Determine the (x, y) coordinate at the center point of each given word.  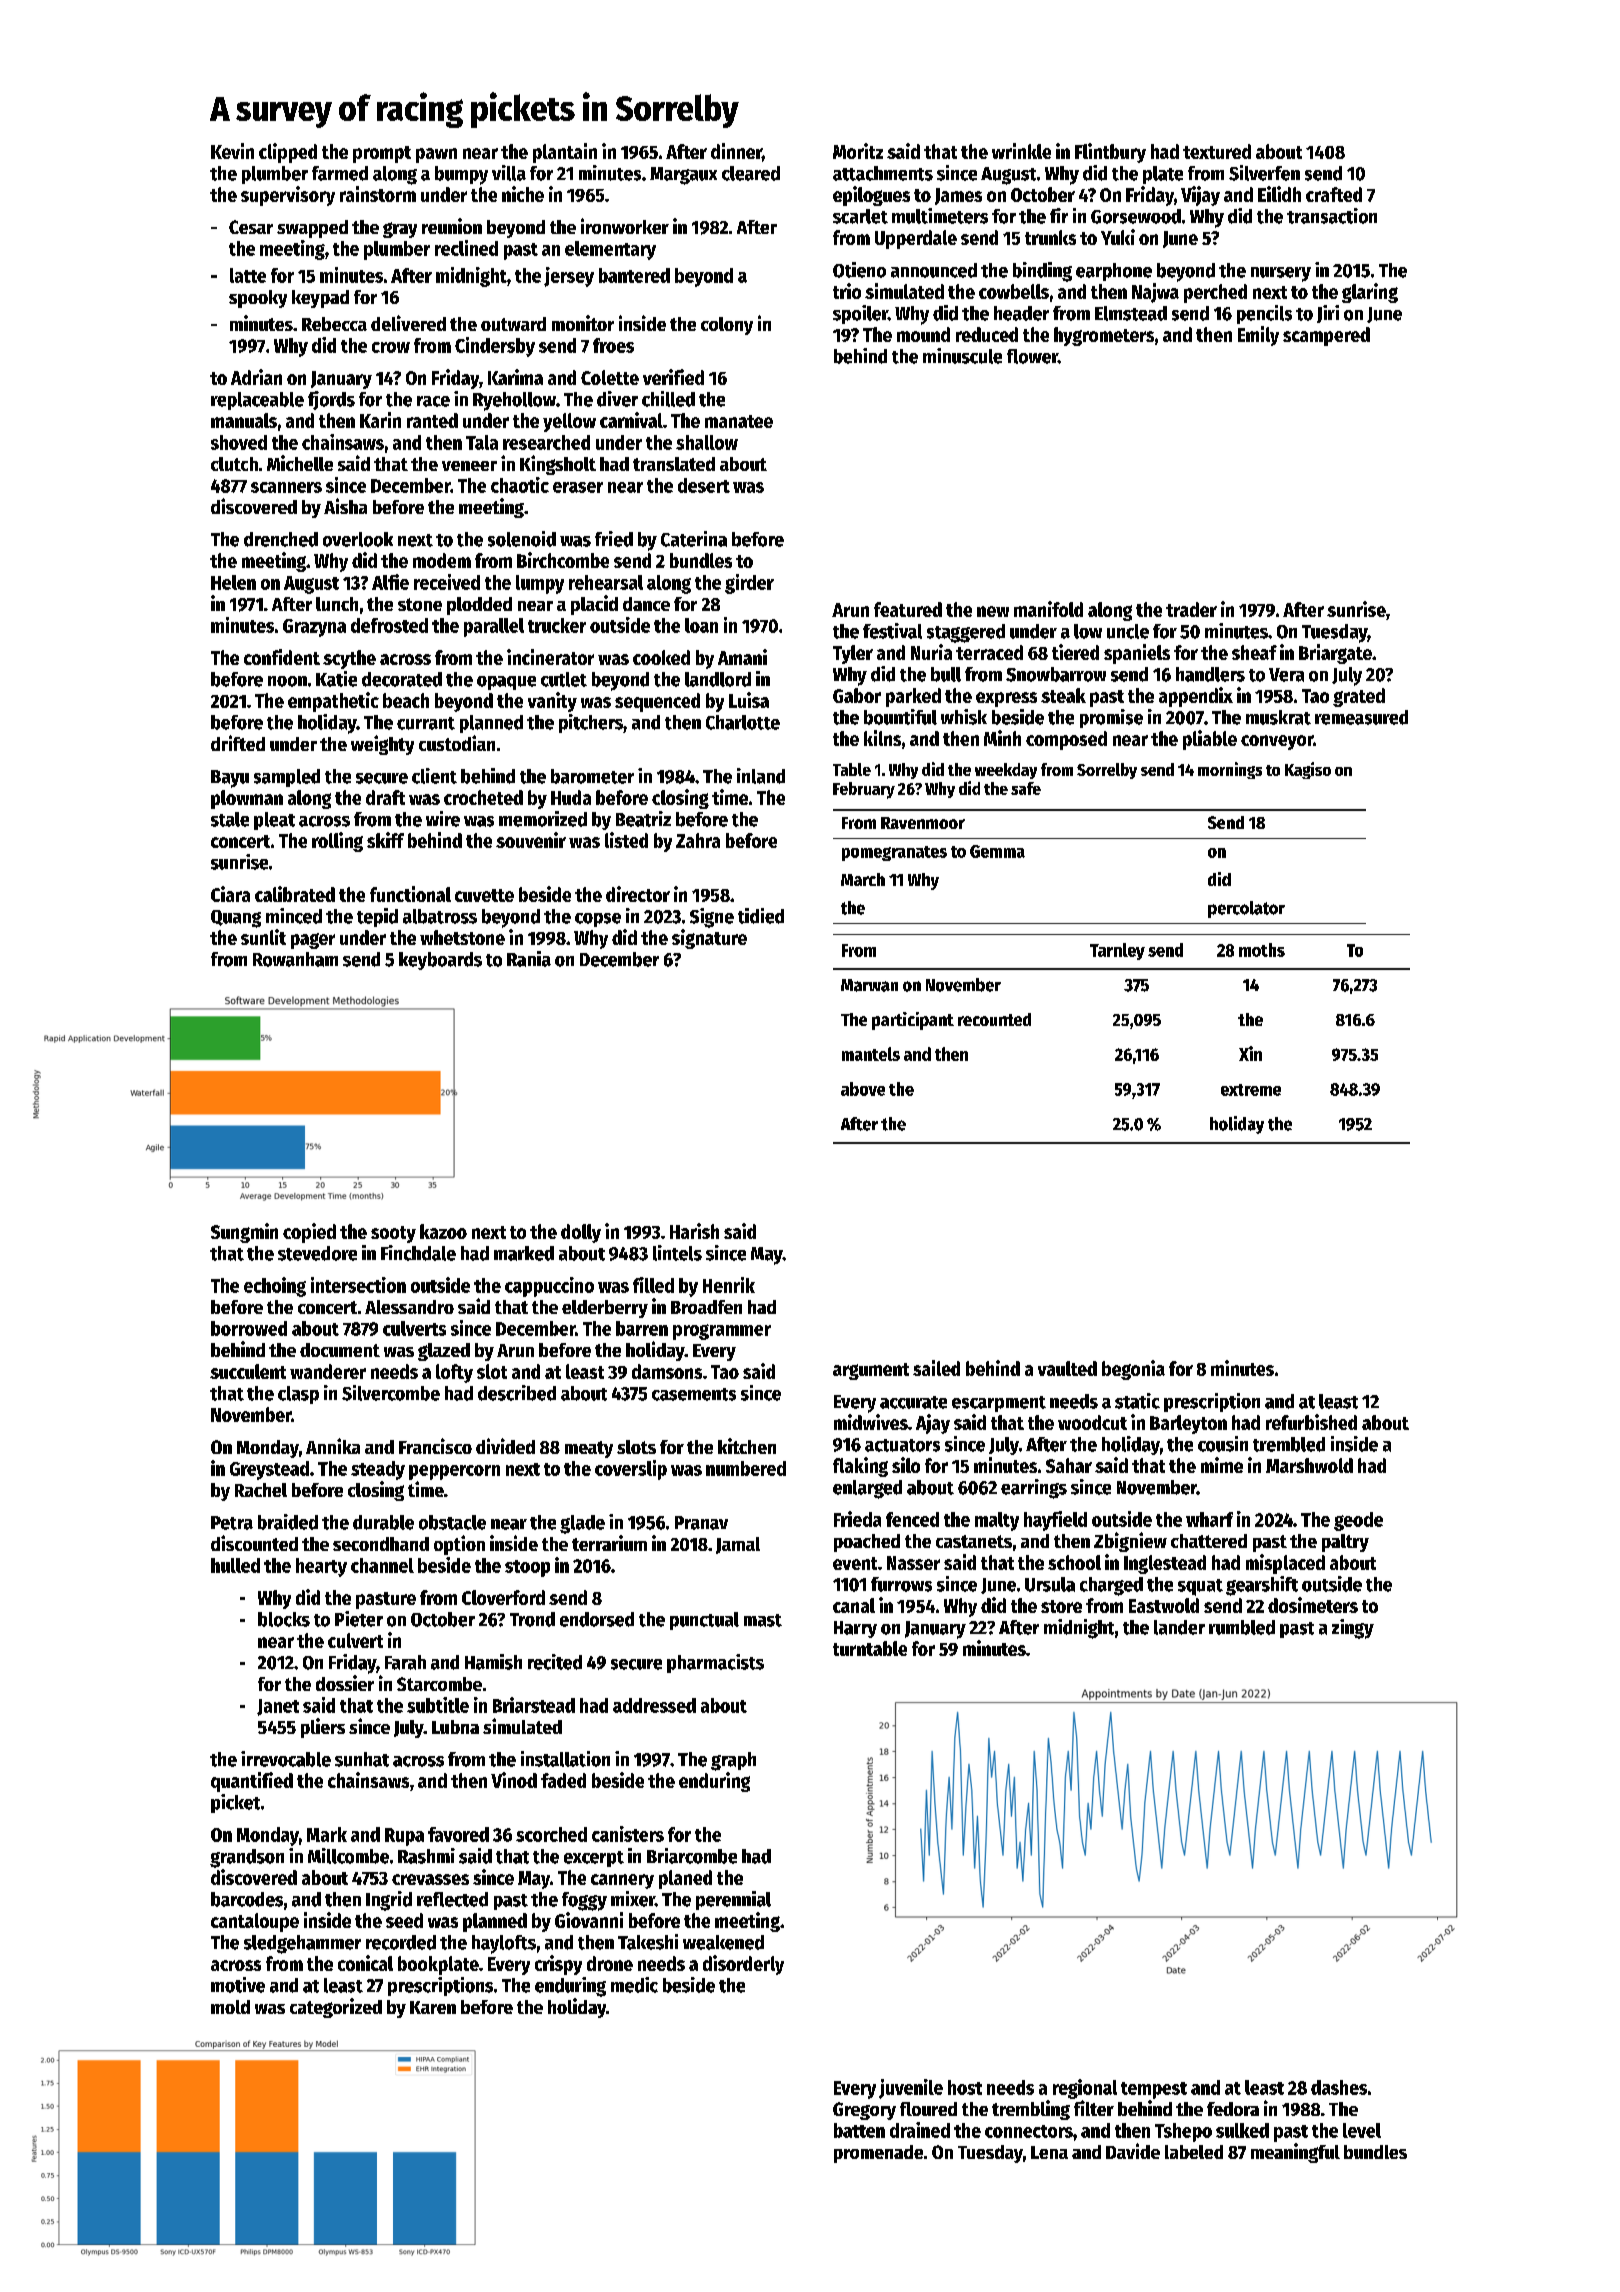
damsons (667, 1371)
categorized (336, 2008)
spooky (258, 299)
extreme (1251, 1090)
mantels (871, 1054)
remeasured (1361, 717)
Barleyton (1188, 1424)
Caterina (694, 539)
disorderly (743, 1965)
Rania (529, 959)
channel (382, 1565)
